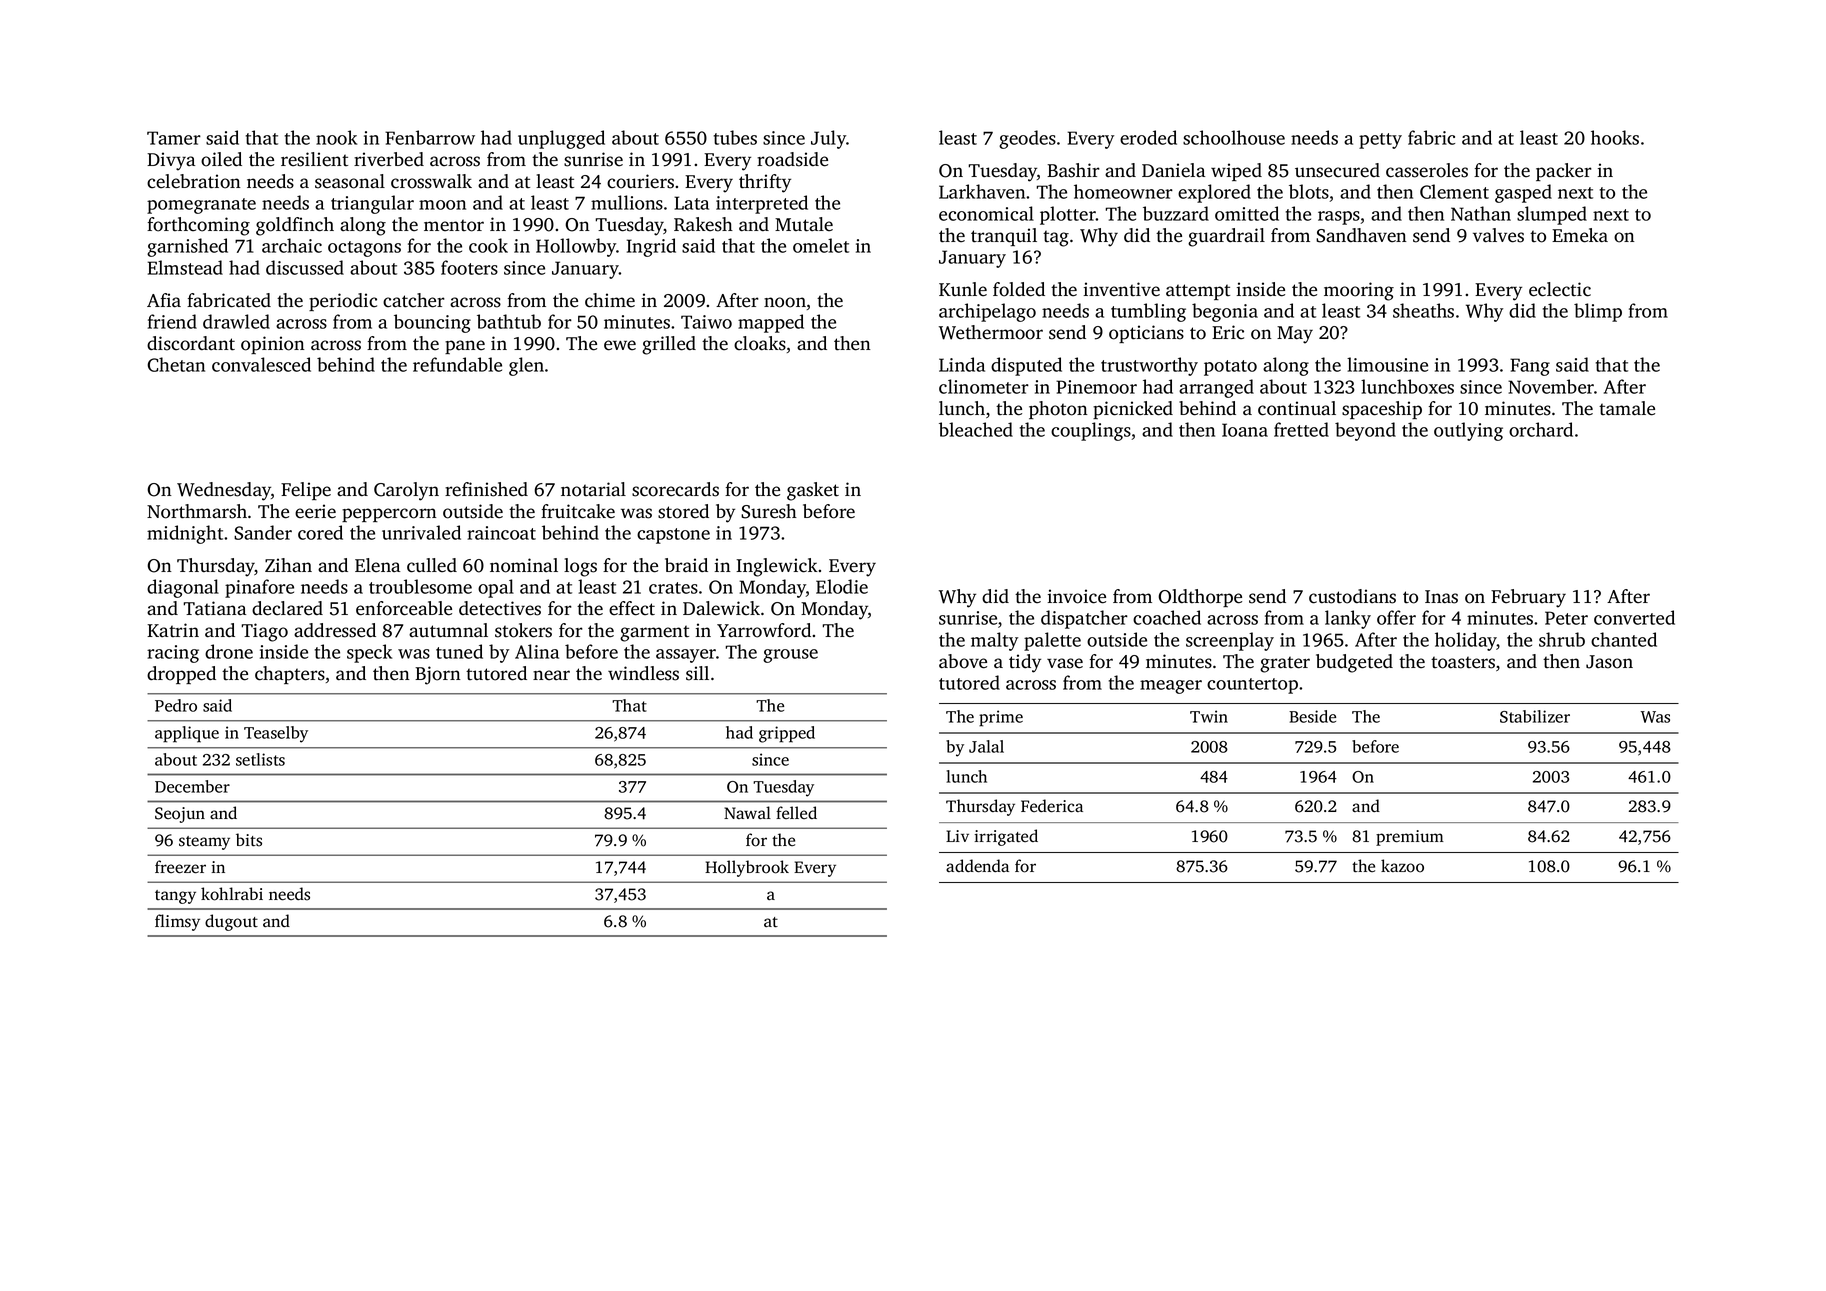 This screenshot has width=1826, height=1291. What do you see at coordinates (1627, 408) in the screenshot?
I see `tamale` at bounding box center [1627, 408].
